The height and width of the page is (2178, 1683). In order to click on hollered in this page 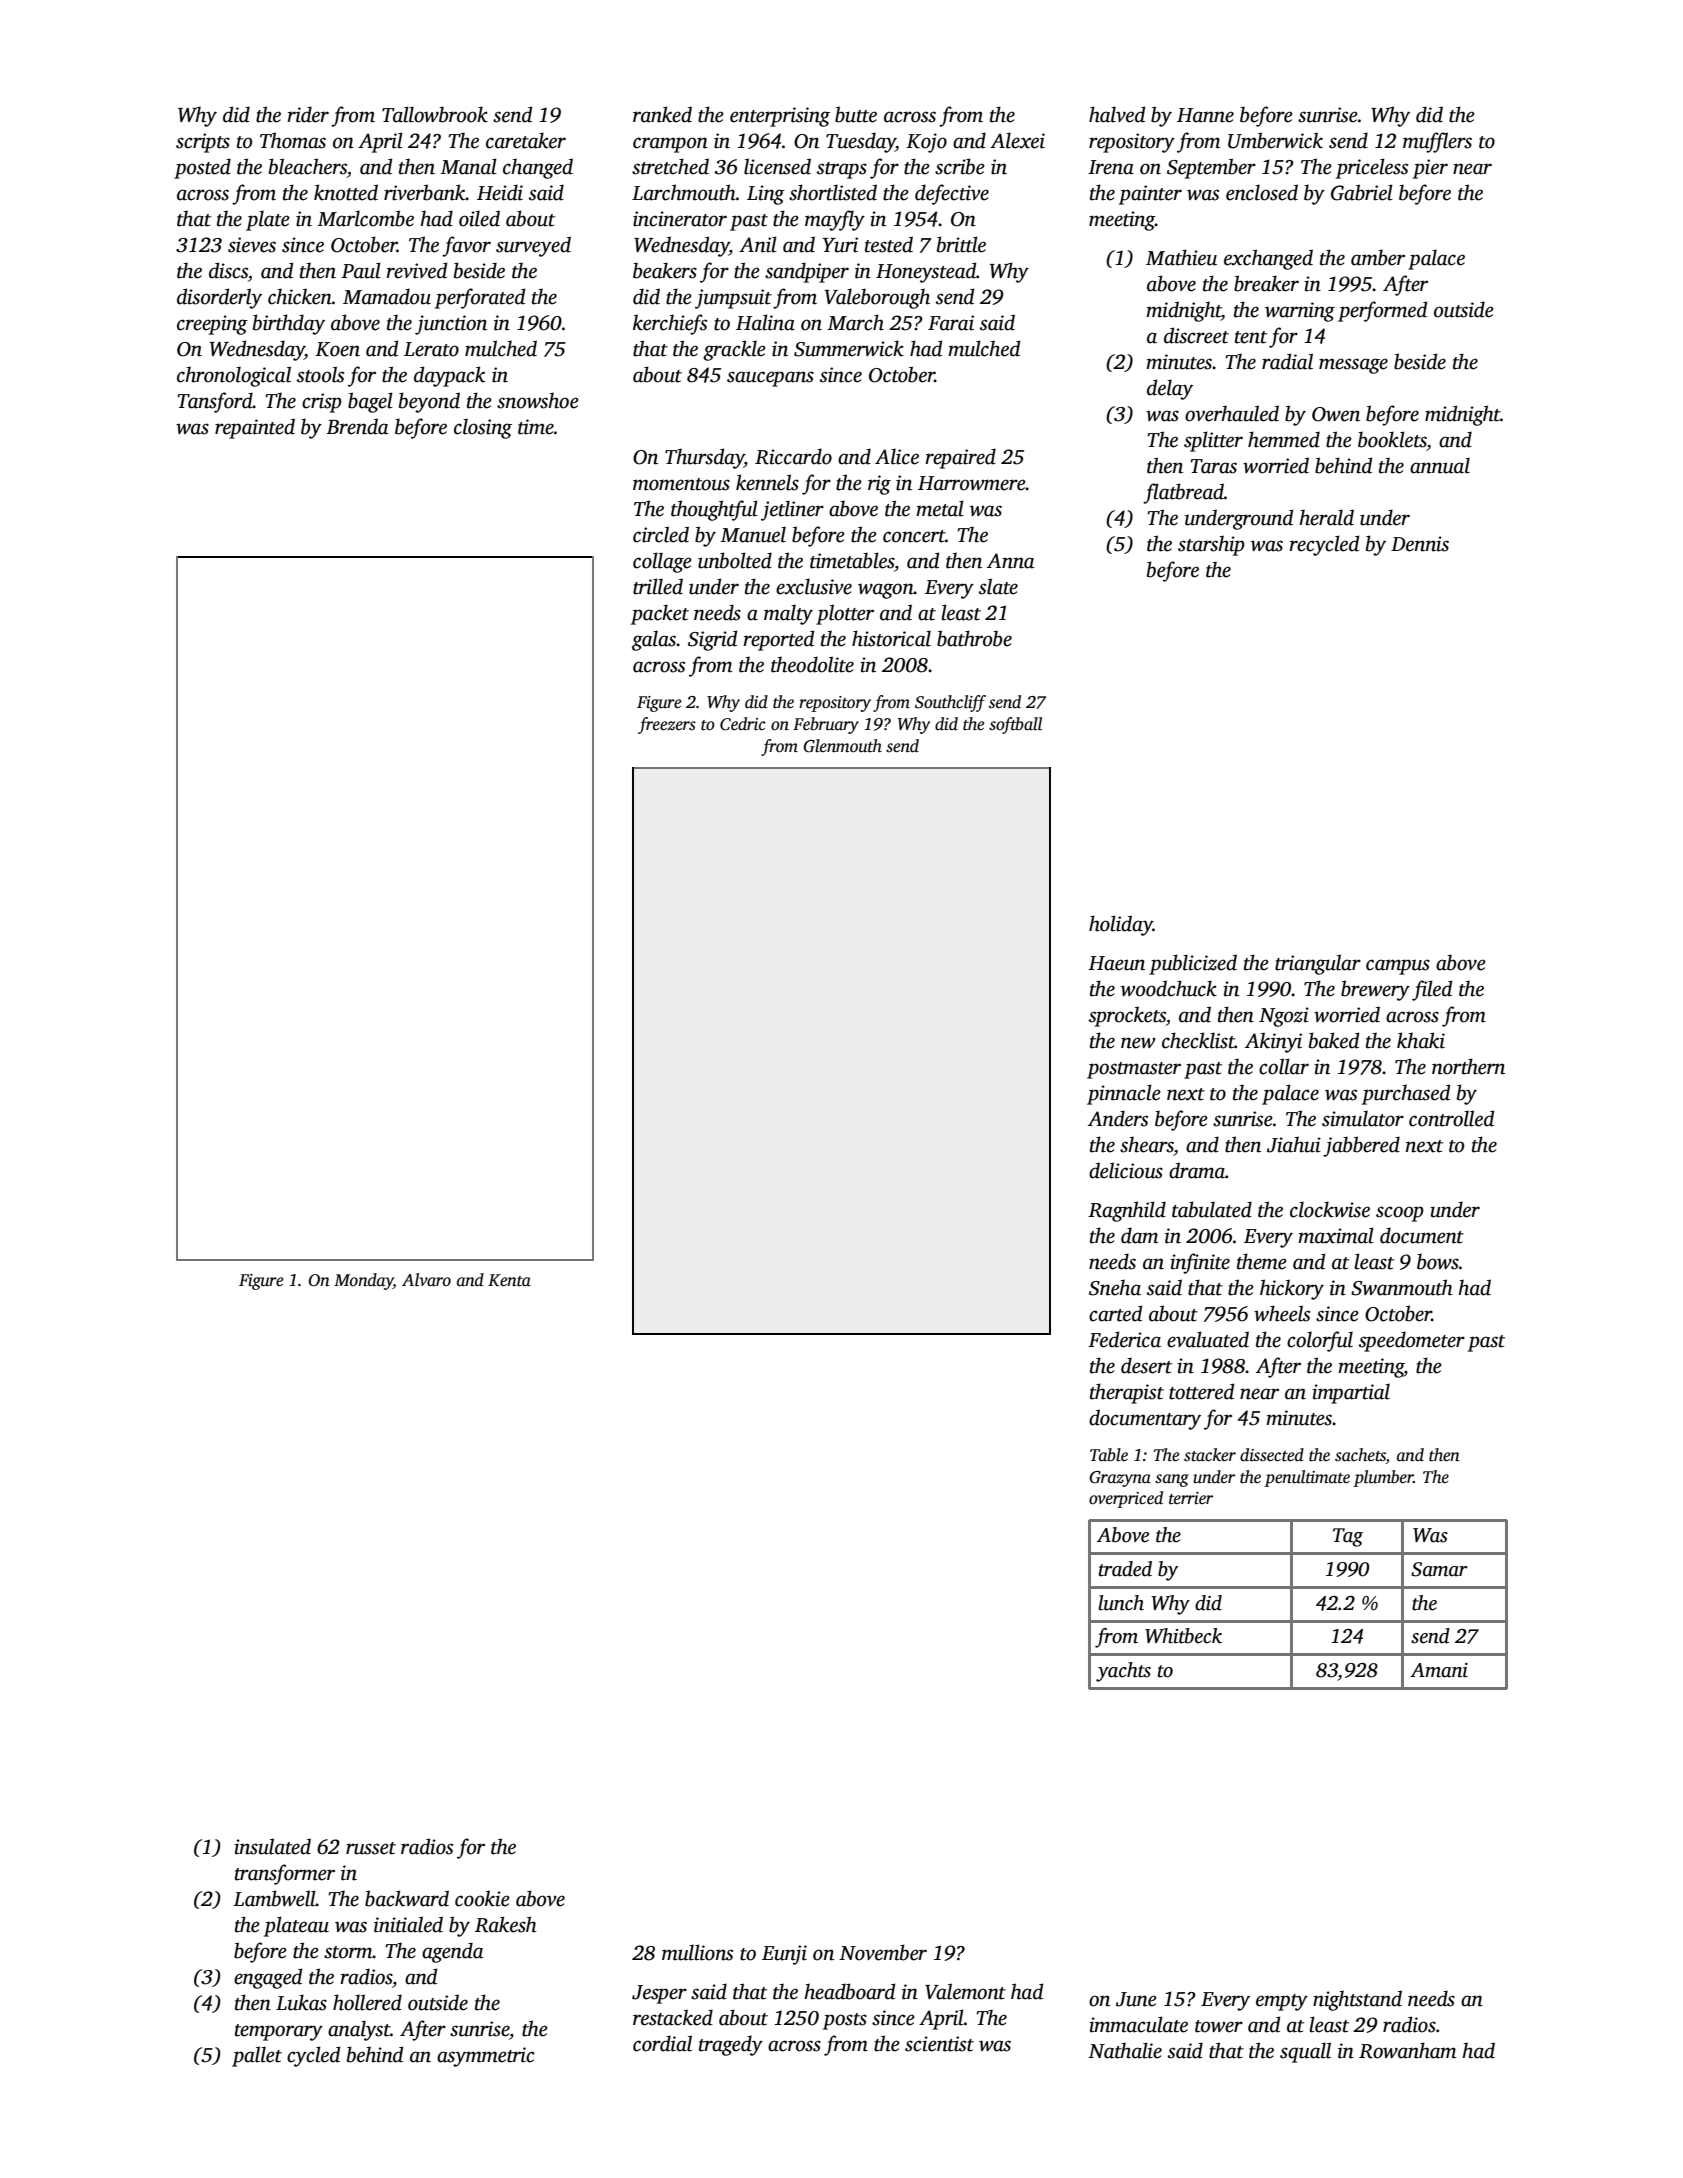, I will do `click(367, 2002)`.
